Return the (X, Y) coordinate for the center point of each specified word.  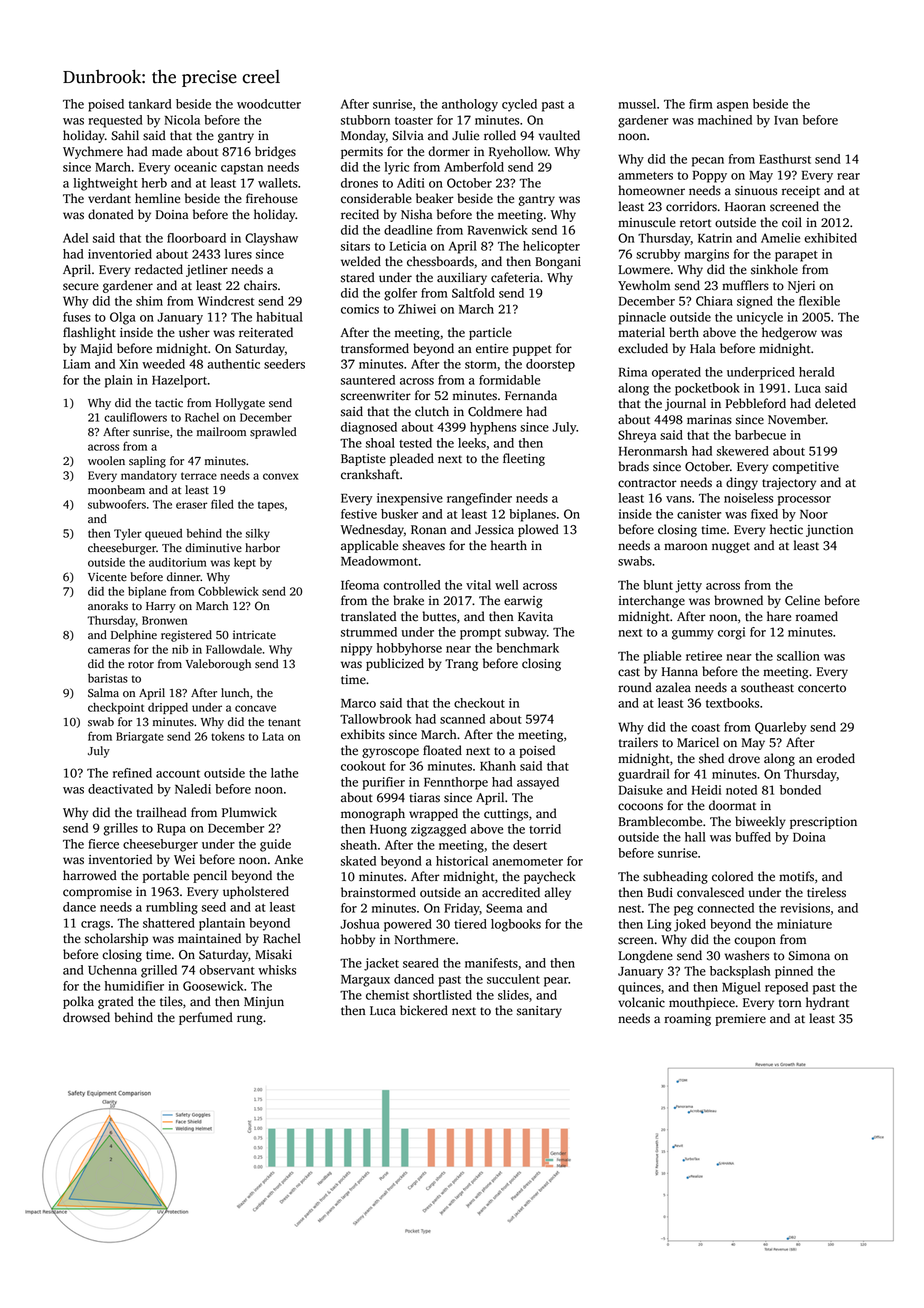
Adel (75, 238)
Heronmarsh (653, 451)
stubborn (365, 120)
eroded (835, 758)
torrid (545, 829)
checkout (479, 703)
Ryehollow (518, 152)
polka (78, 1002)
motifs (796, 876)
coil (792, 222)
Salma (103, 693)
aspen (733, 107)
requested (116, 121)
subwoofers (117, 504)
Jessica (494, 530)
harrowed (90, 875)
